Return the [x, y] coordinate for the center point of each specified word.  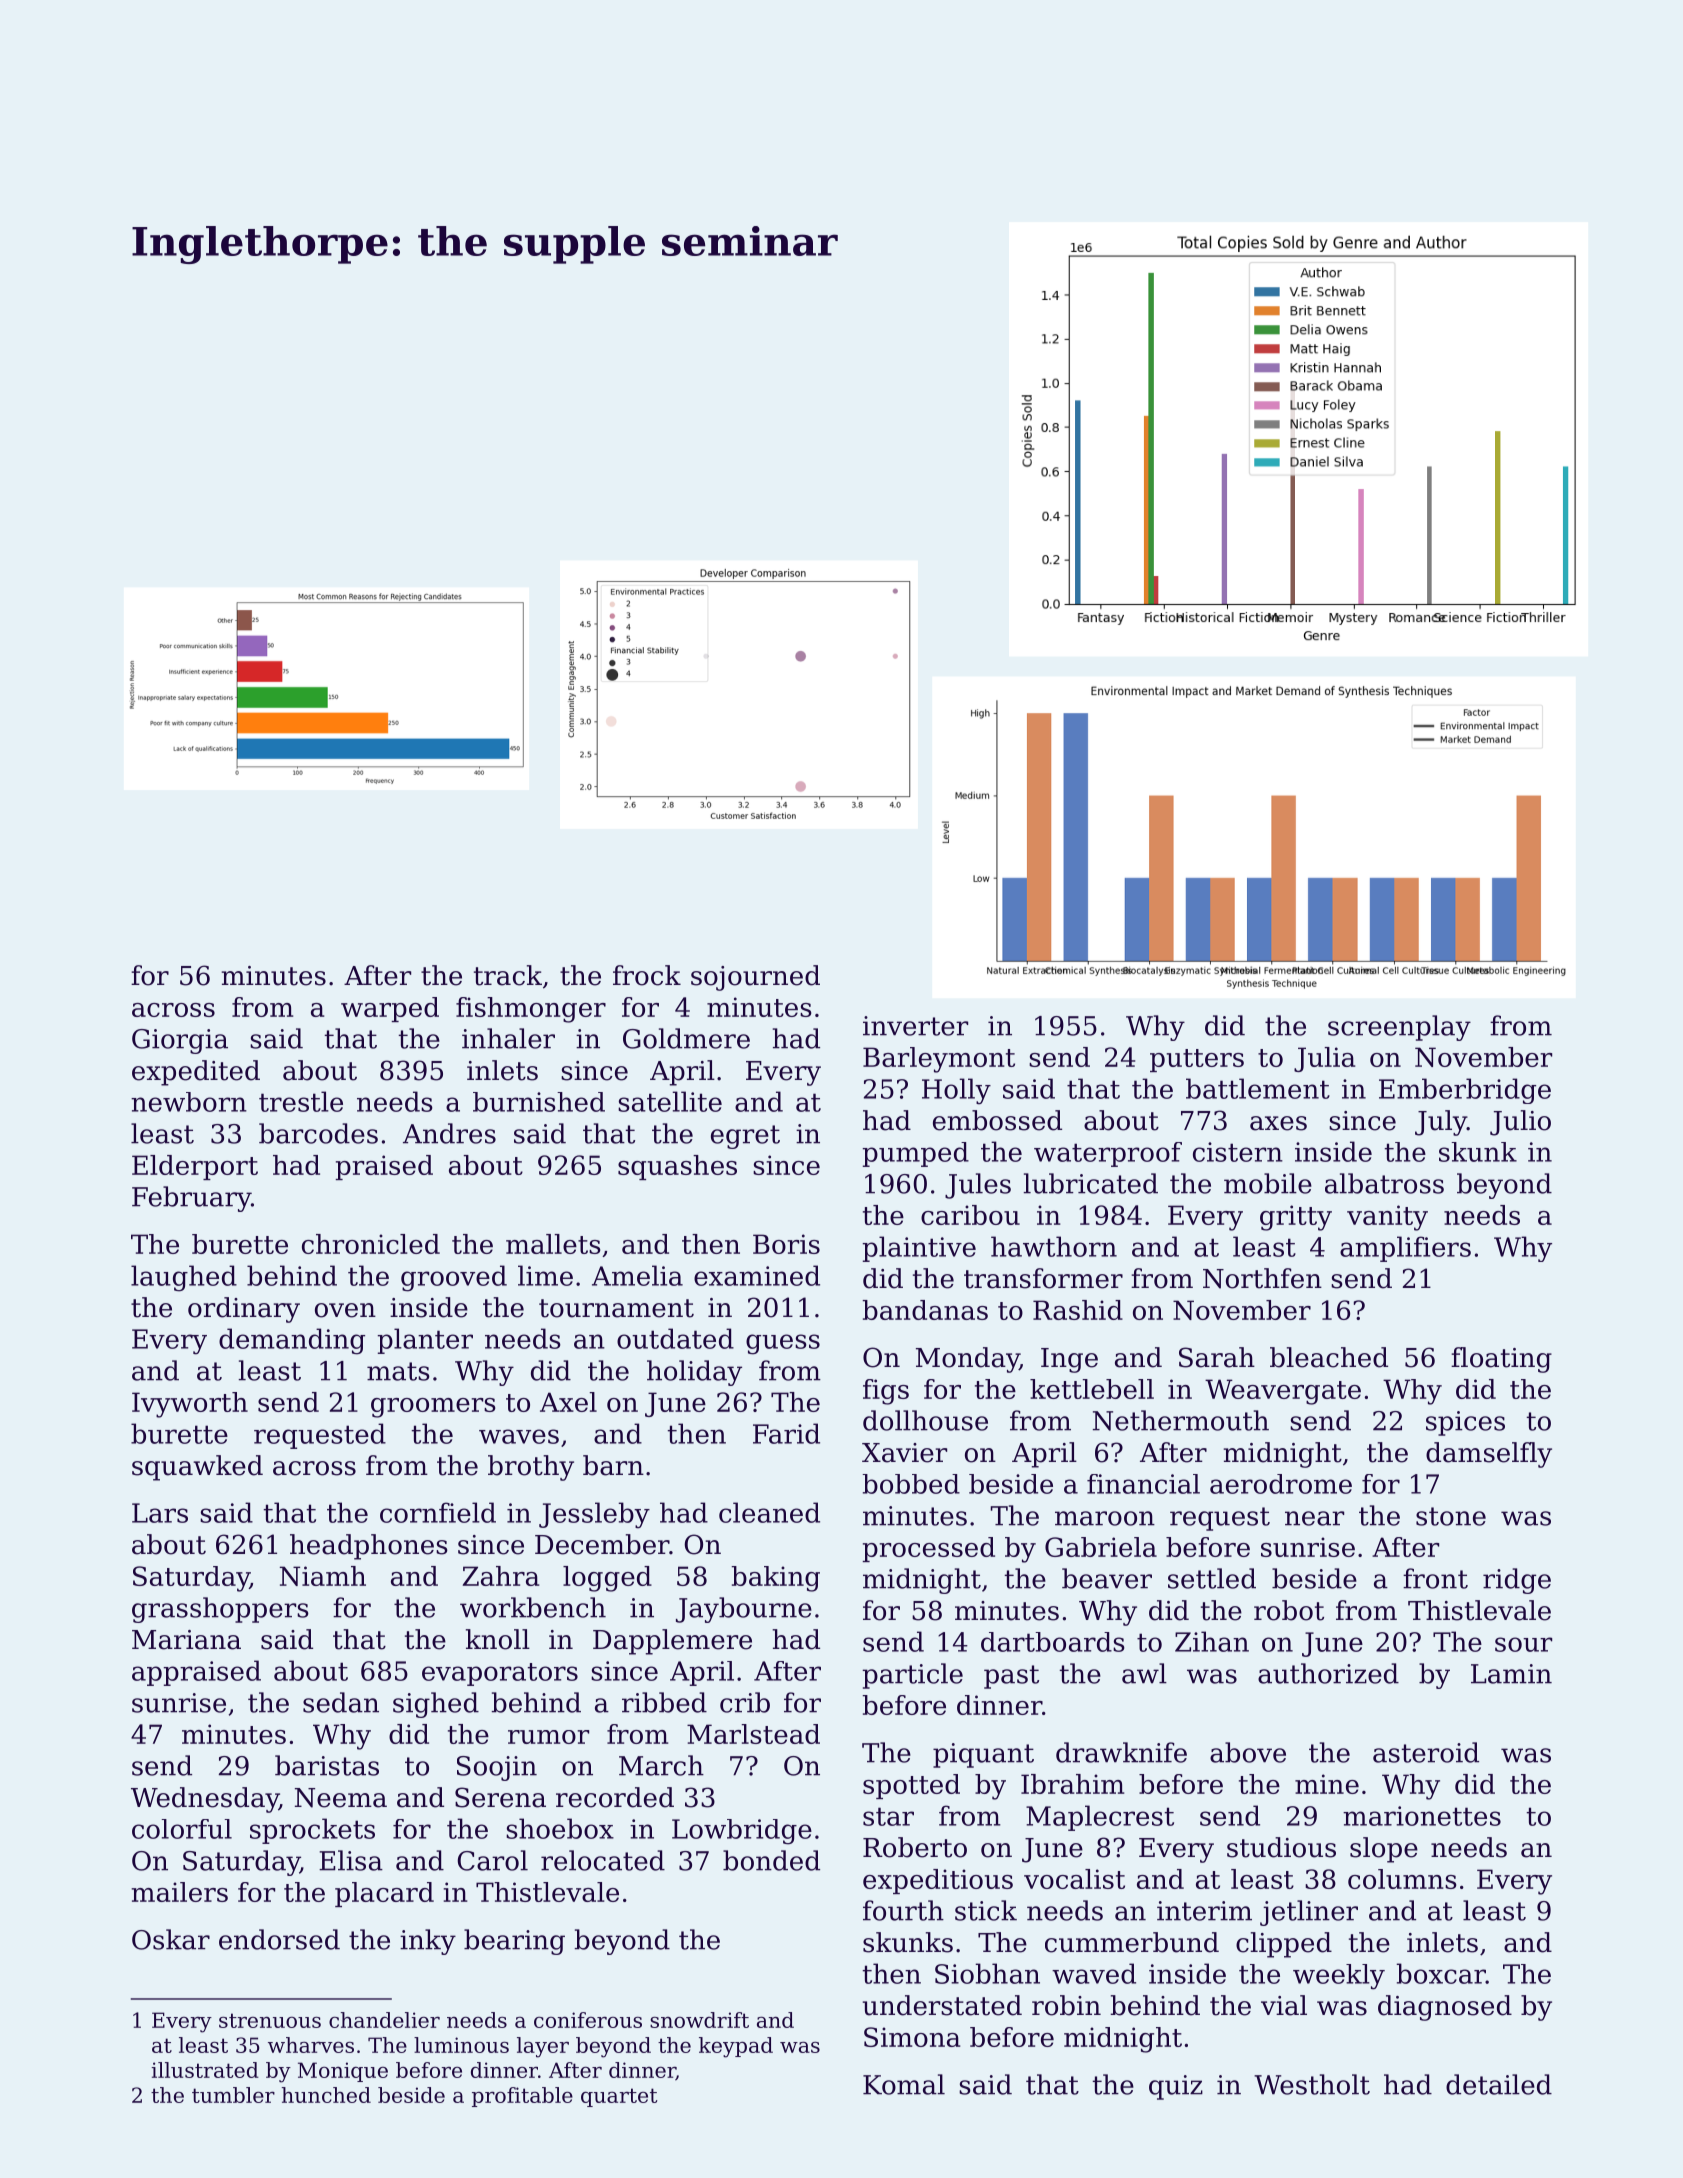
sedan [341, 1702]
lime [545, 1275]
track [508, 975]
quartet [619, 2097]
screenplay [1399, 1028]
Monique [343, 2072]
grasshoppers [220, 1610]
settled [1212, 1578]
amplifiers [1405, 1249]
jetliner [1309, 1913]
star [888, 1816]
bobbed [911, 1484]
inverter [915, 1026]
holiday [694, 1373]
